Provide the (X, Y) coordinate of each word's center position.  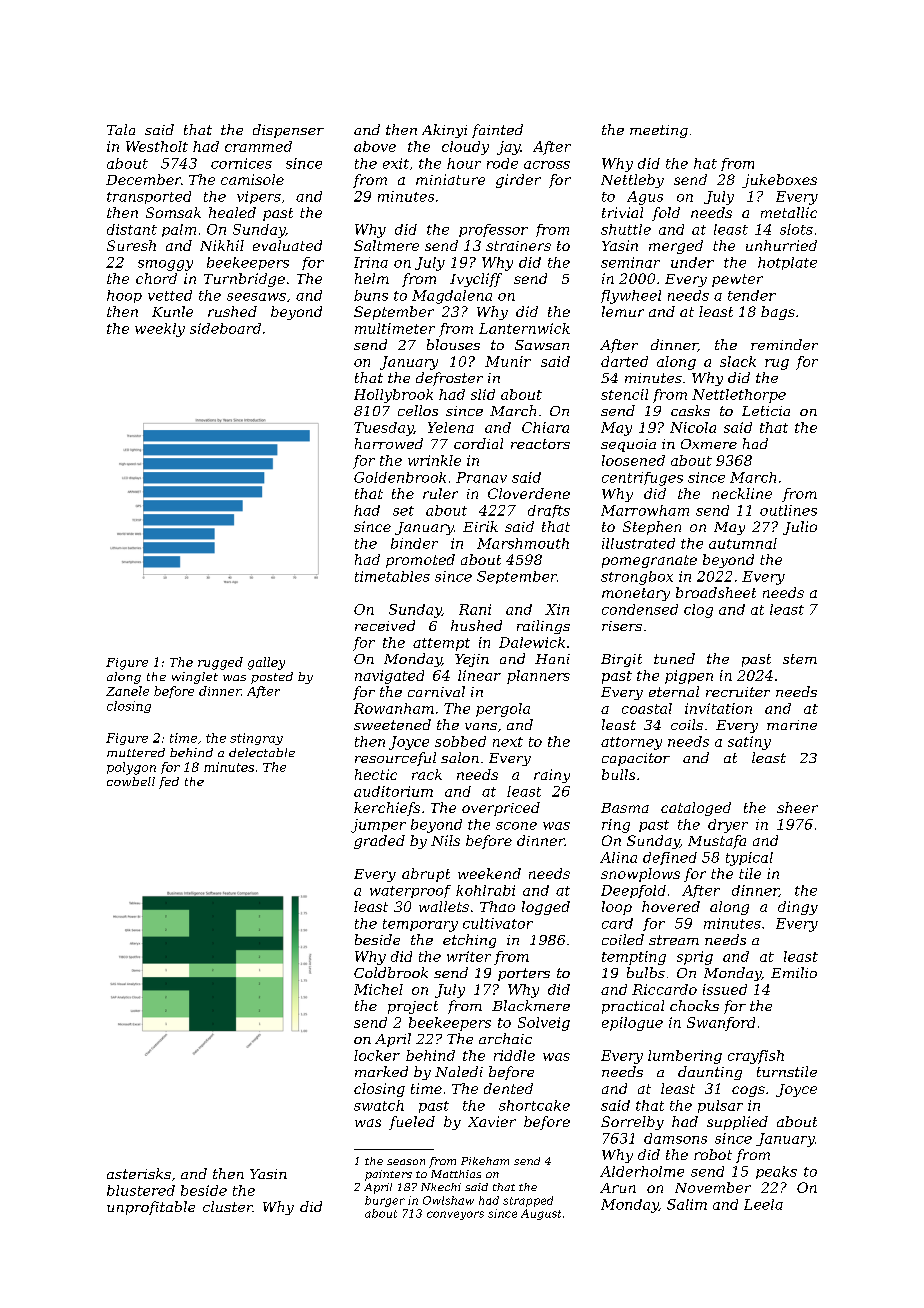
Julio (800, 528)
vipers (259, 197)
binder (414, 543)
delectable (262, 752)
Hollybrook (393, 396)
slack (738, 361)
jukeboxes (779, 181)
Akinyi (444, 131)
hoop (124, 296)
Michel (378, 989)
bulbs (646, 972)
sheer (797, 807)
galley (266, 663)
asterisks (139, 1173)
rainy (552, 776)
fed (169, 783)
